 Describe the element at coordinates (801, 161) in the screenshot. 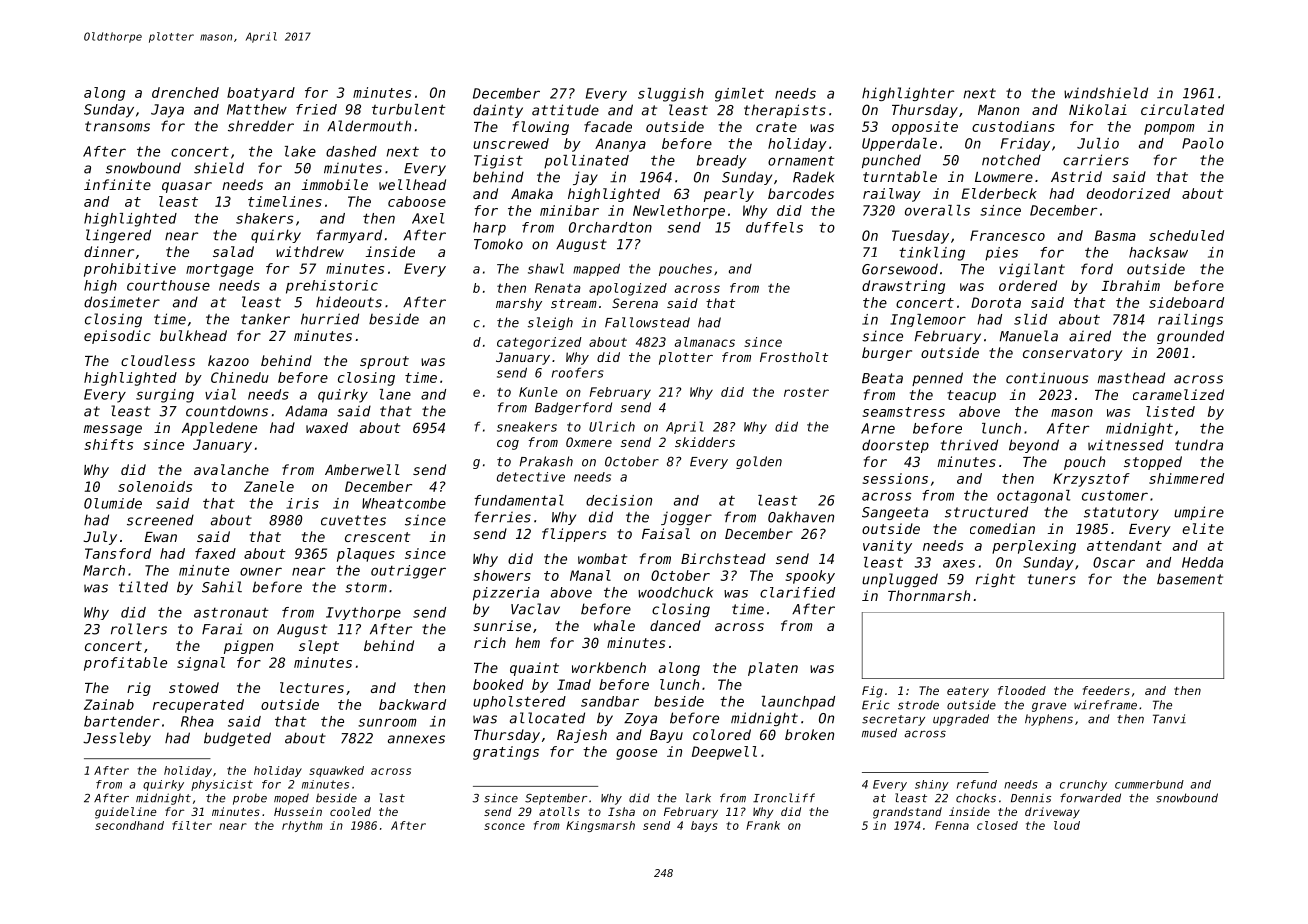

I see `ornament` at that location.
